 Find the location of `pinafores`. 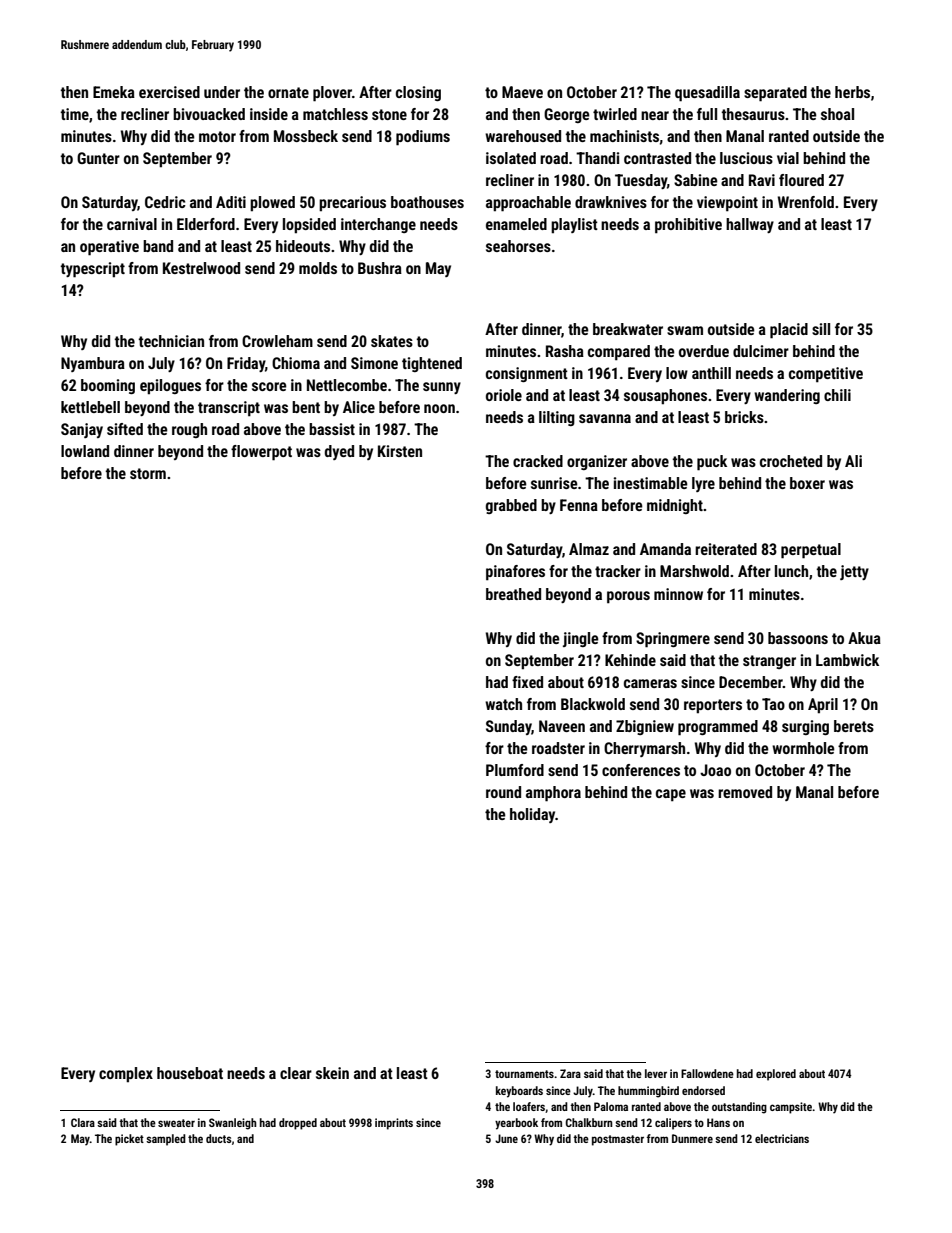

pinafores is located at coordinates (515, 573).
